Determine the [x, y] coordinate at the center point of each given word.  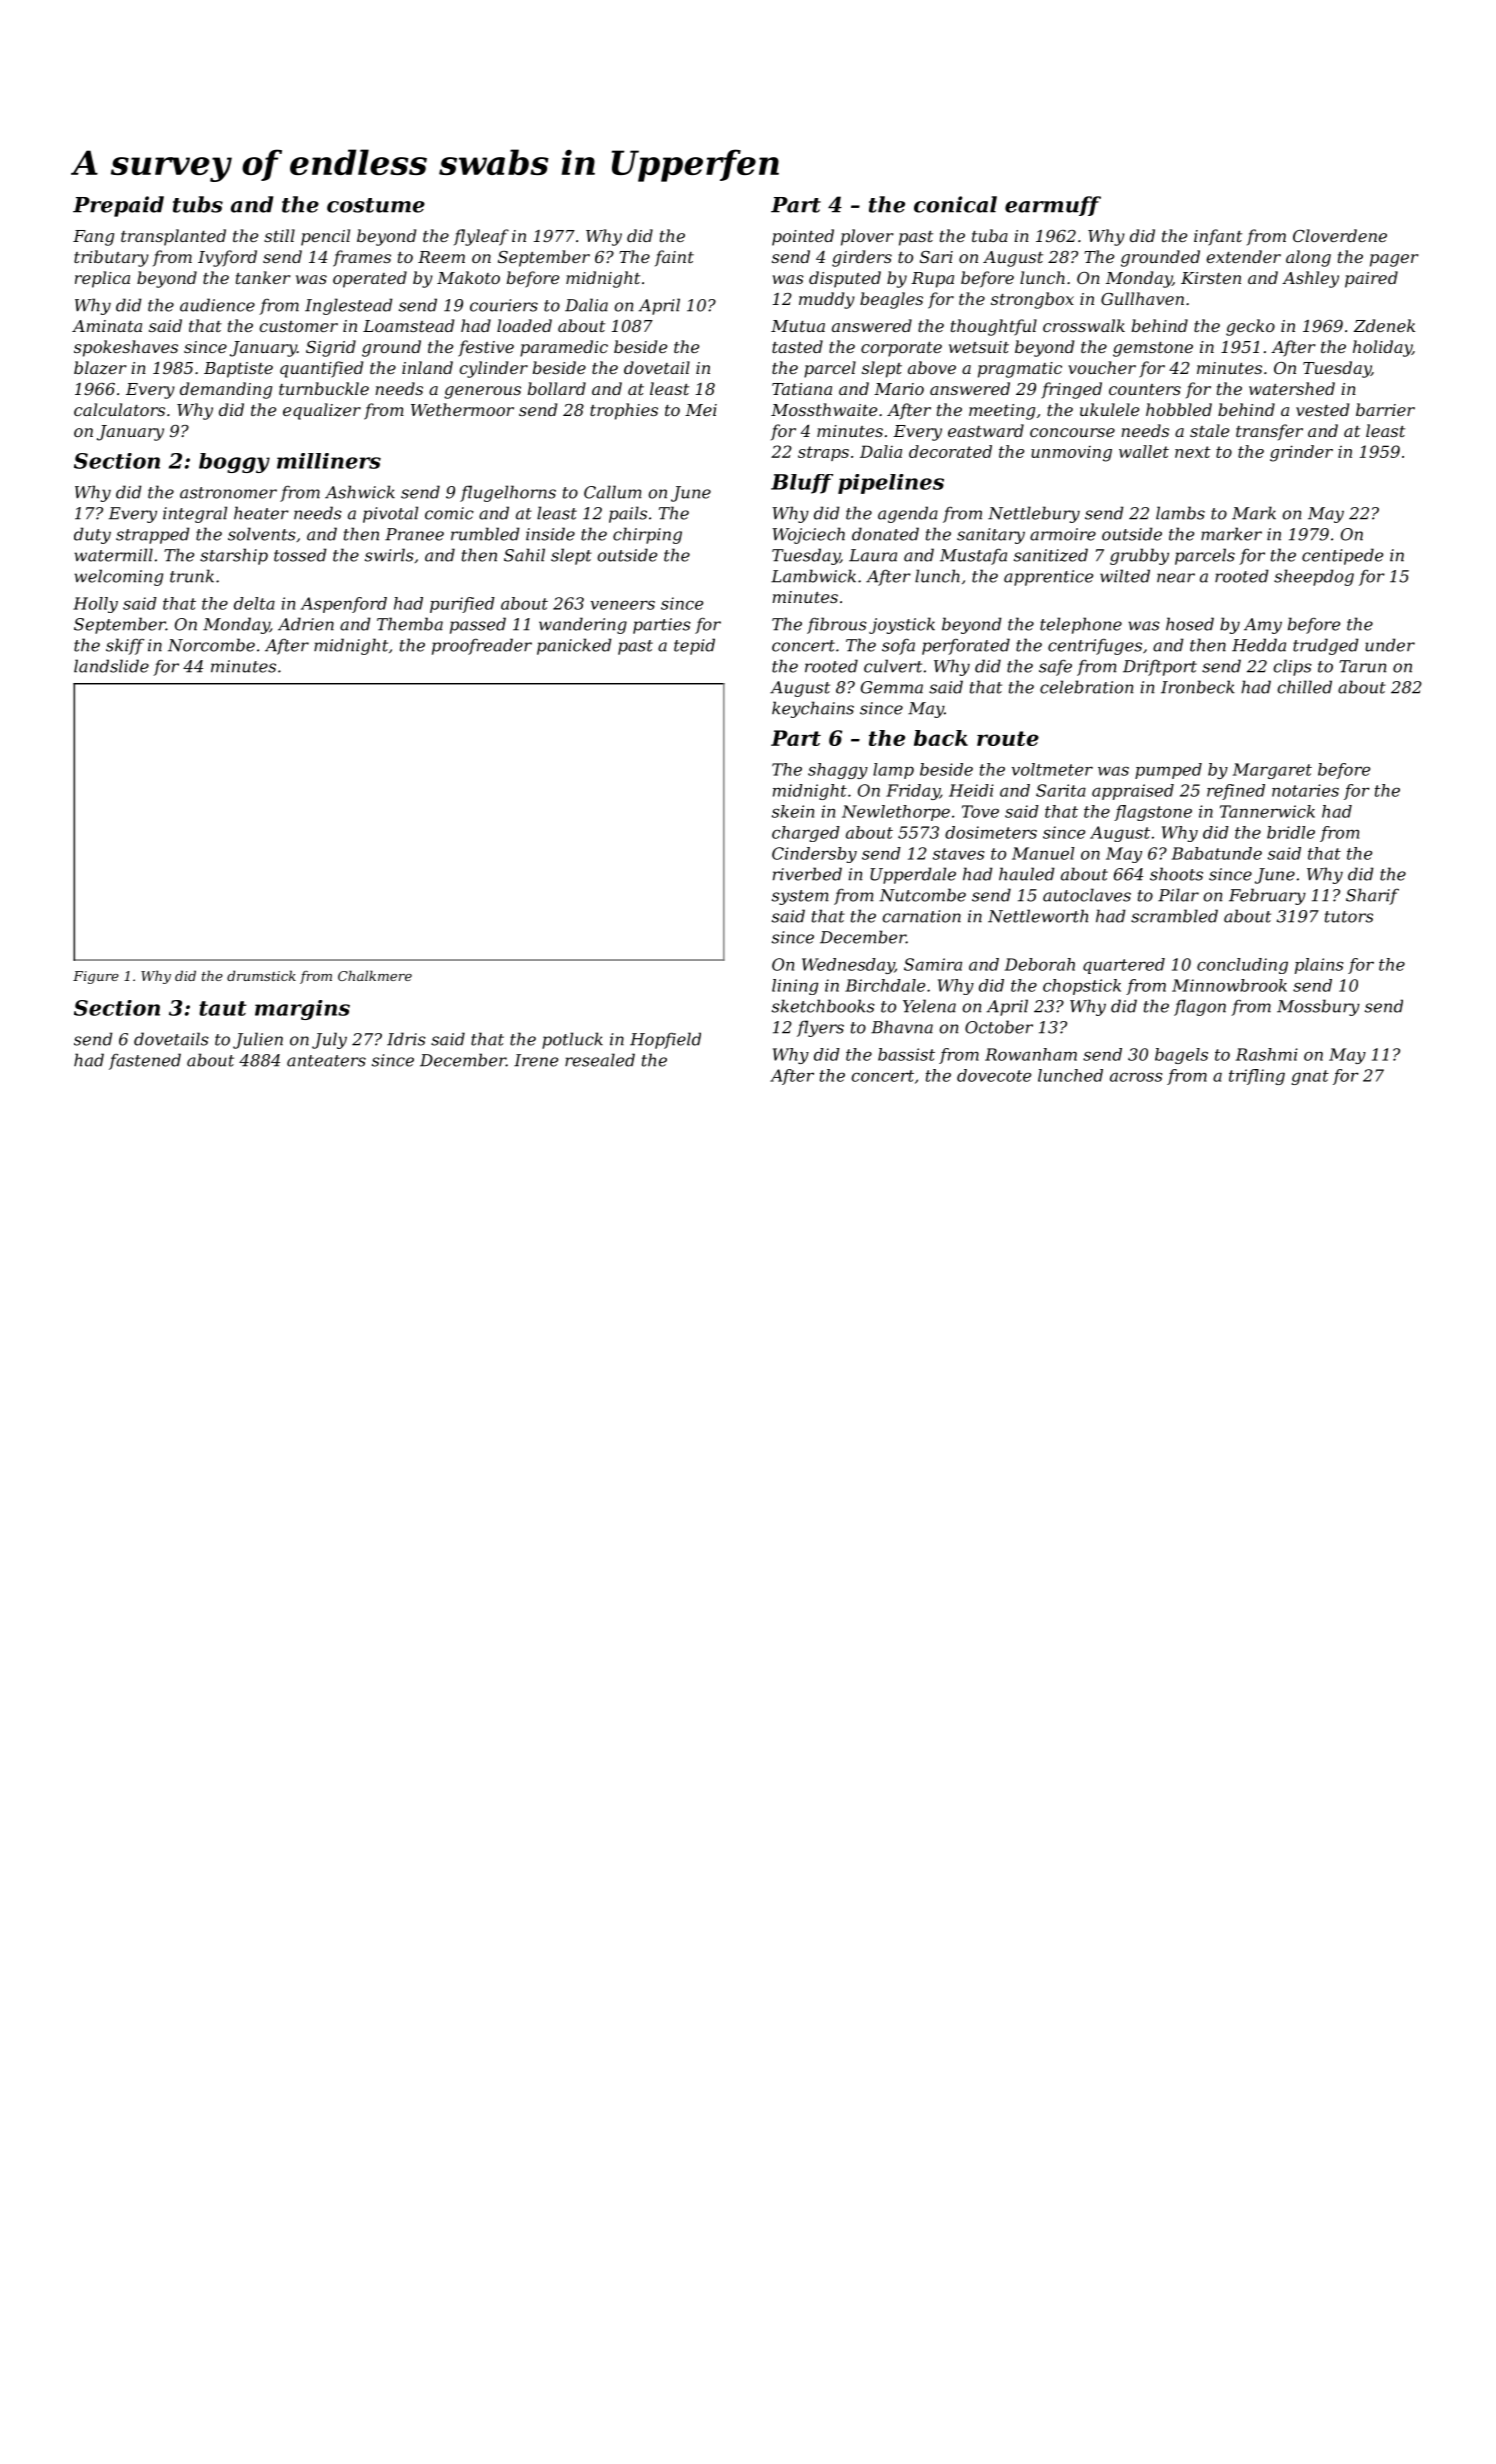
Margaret [1272, 771]
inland [427, 367]
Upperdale [913, 875]
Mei [701, 410]
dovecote [994, 1075]
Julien [258, 1040]
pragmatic [1020, 370]
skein [793, 811]
